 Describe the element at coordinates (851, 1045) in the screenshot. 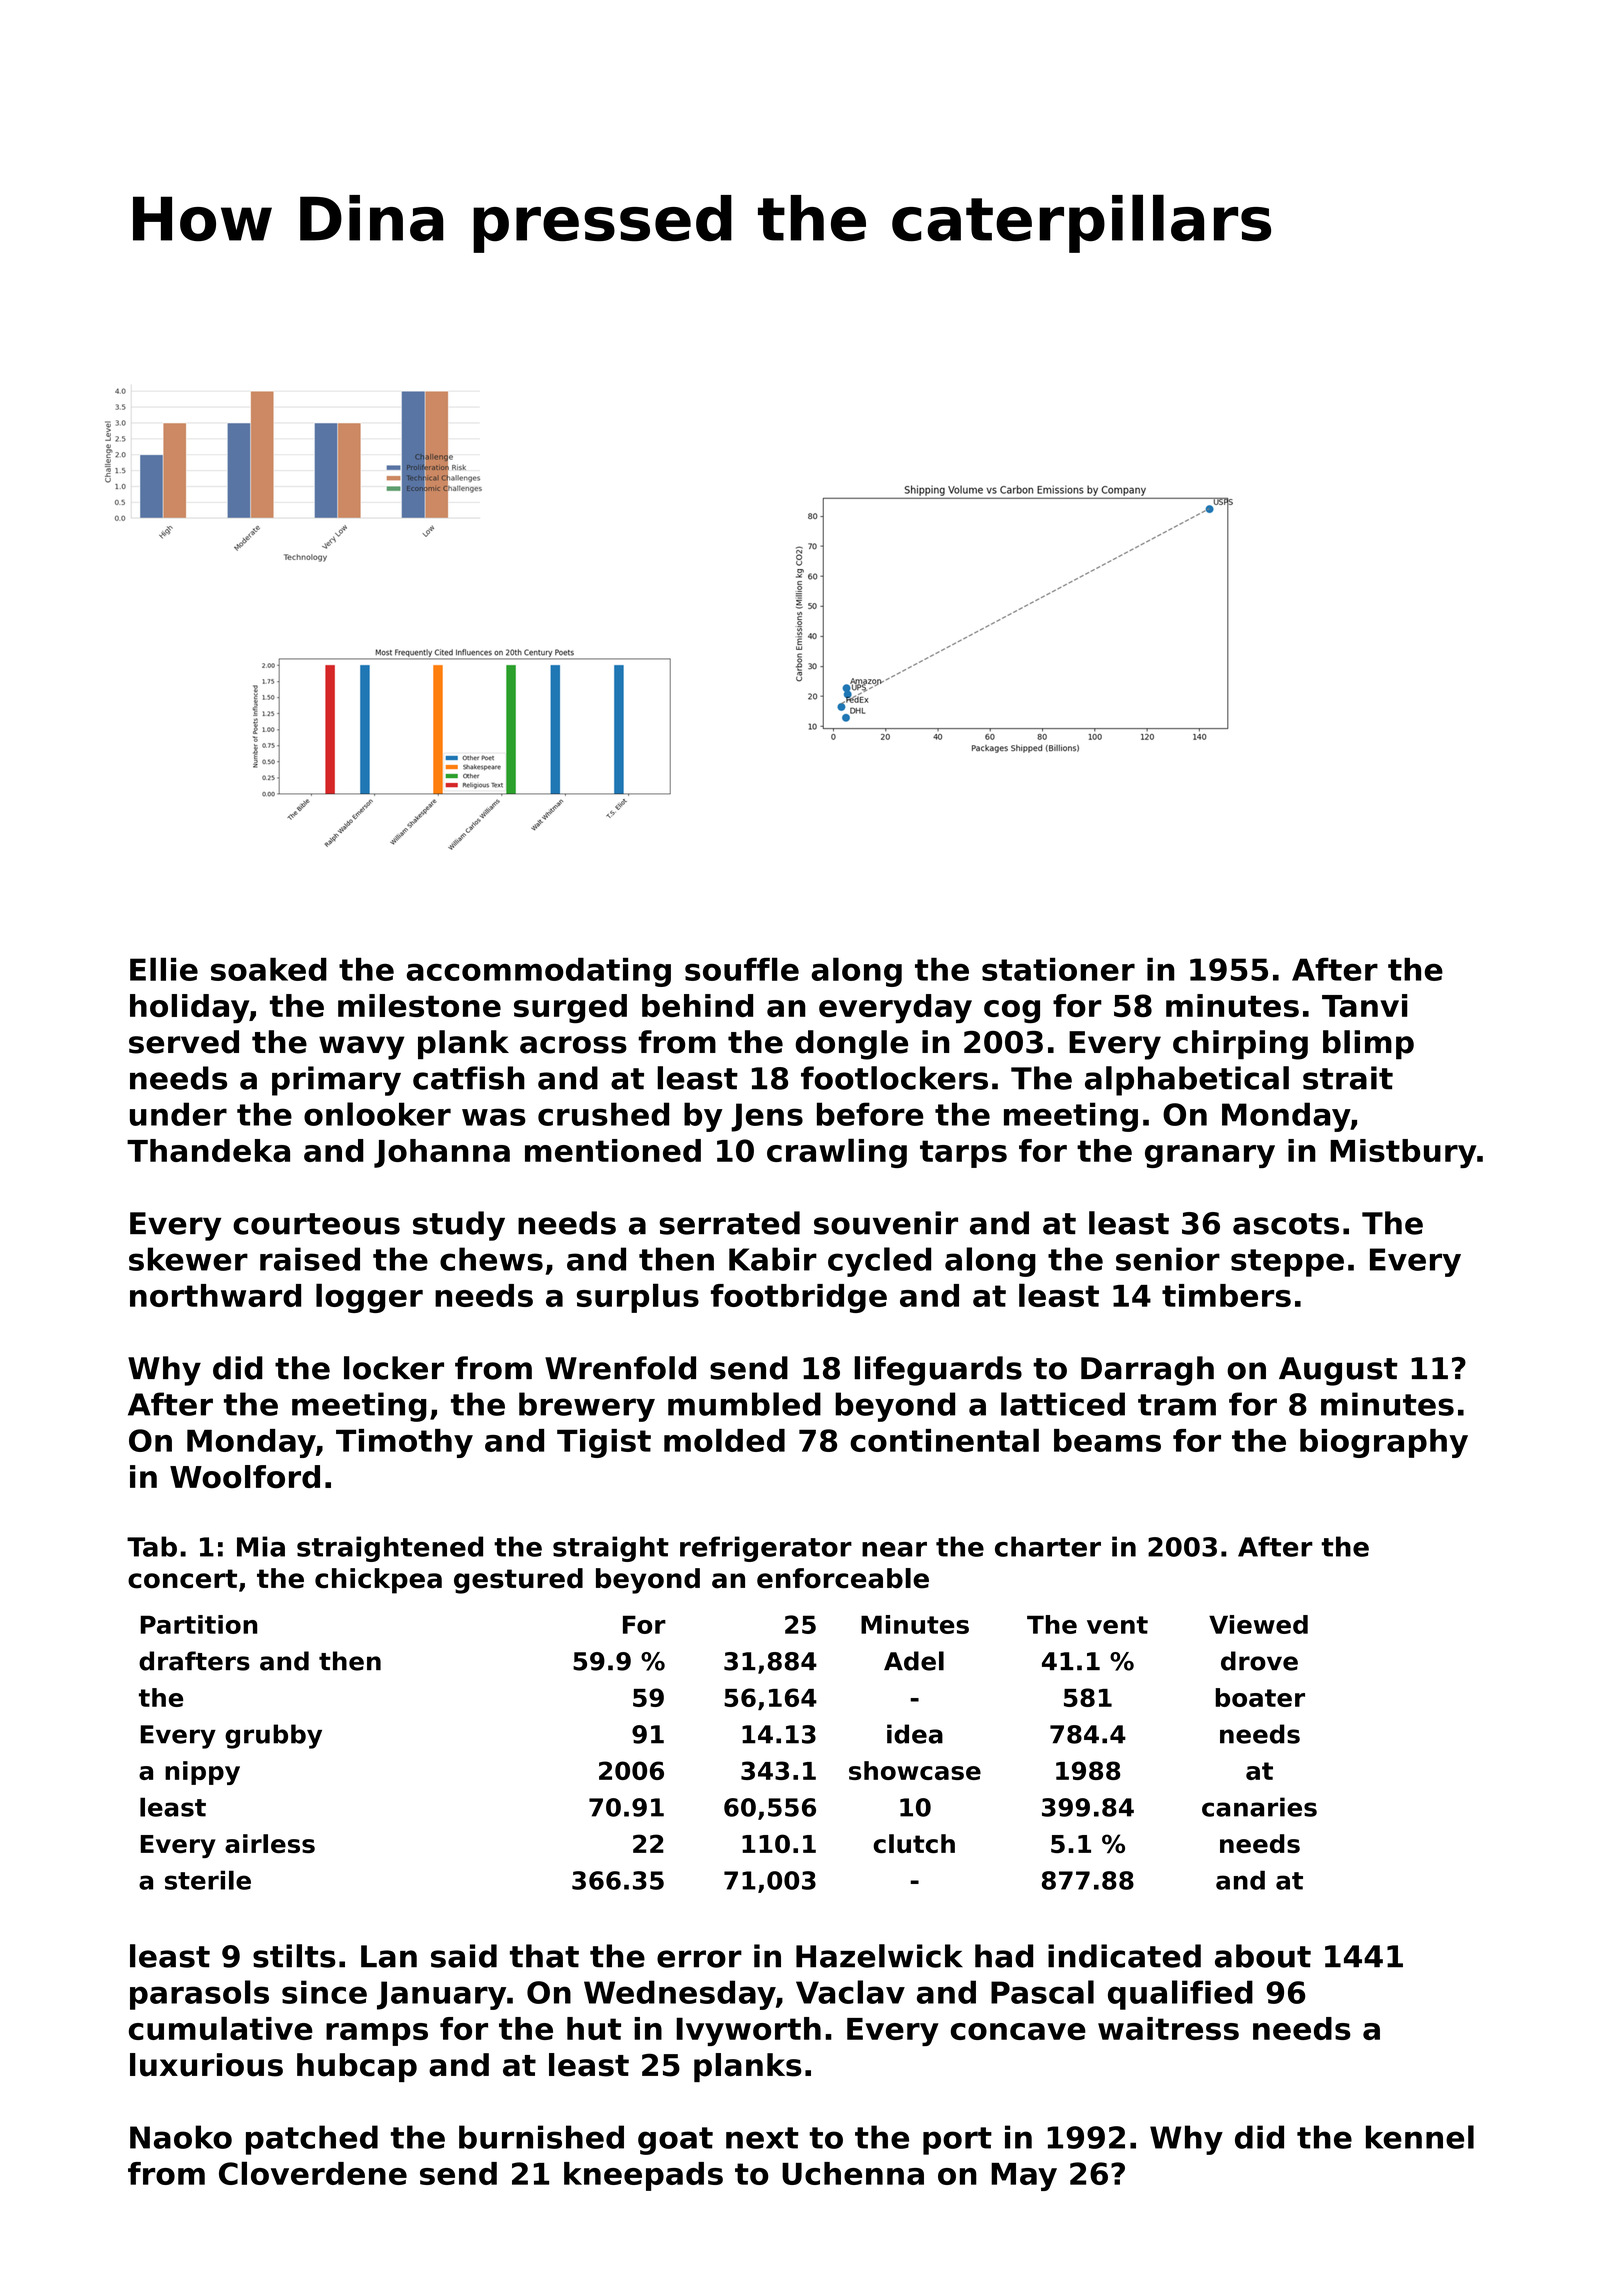

I see `dongle` at that location.
